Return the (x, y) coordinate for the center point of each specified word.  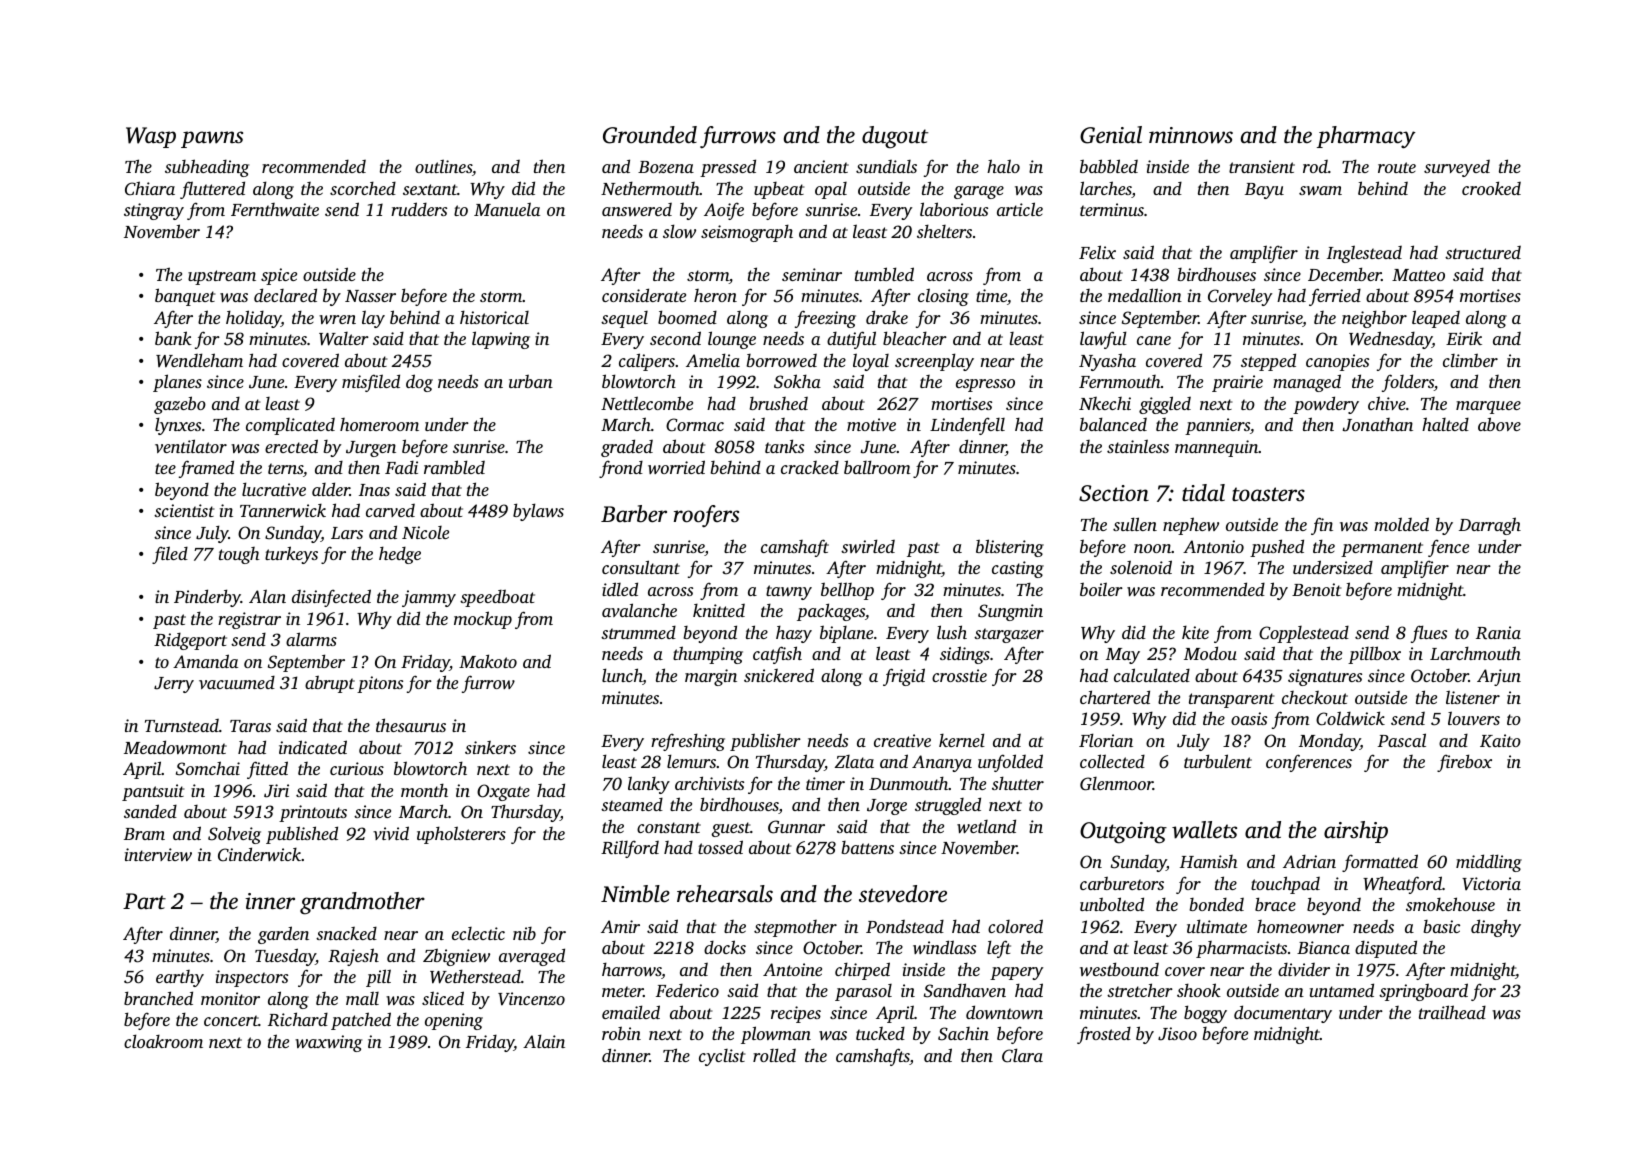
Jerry (174, 685)
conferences (1309, 763)
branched (158, 998)
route (1397, 167)
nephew (1191, 526)
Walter (344, 339)
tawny (789, 592)
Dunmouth (908, 783)
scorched (363, 188)
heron (715, 295)
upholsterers (461, 835)
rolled (774, 1055)
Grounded (650, 135)
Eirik (1464, 338)
